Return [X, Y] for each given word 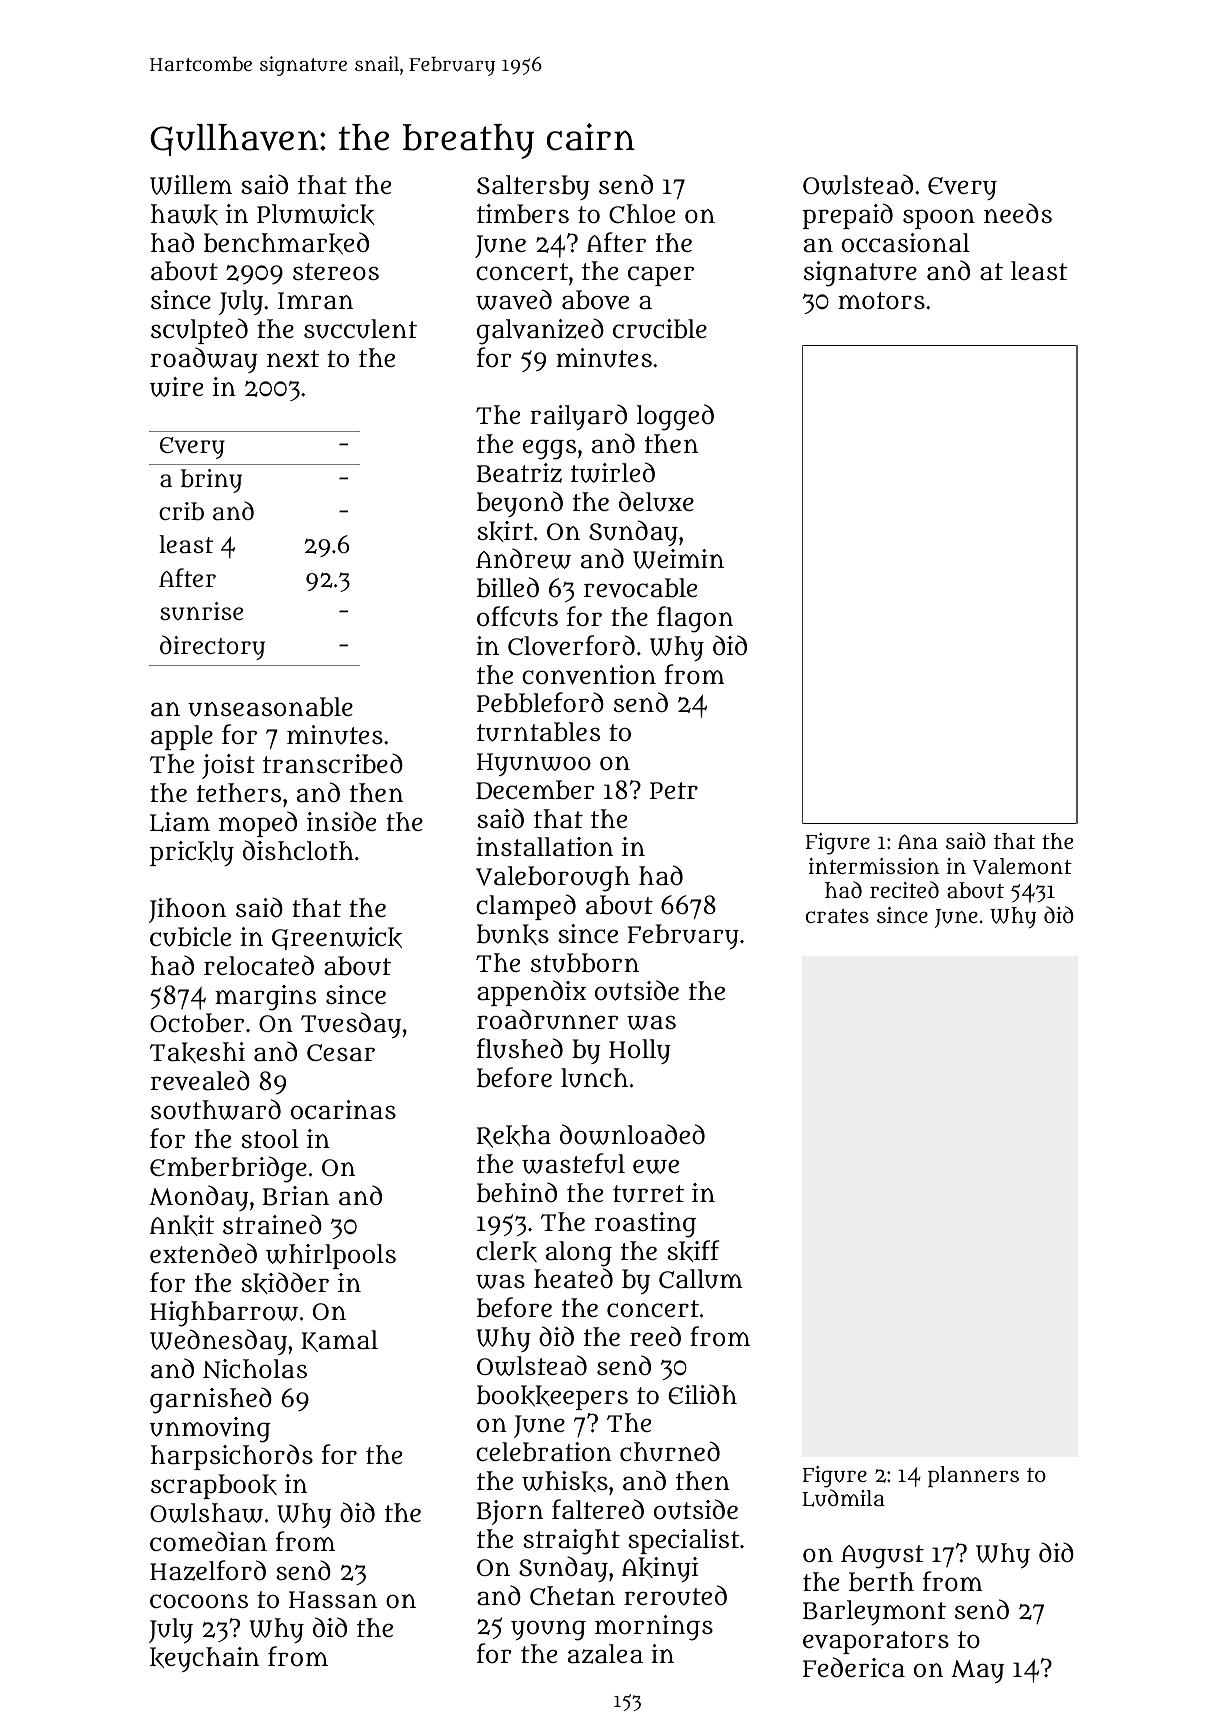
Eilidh [702, 1394]
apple [182, 737]
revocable [640, 588]
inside [341, 821]
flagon [695, 619]
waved [514, 299]
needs [1018, 213]
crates [837, 916]
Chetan [572, 1596]
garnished [211, 1400]
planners [973, 1476]
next [293, 358]
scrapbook [214, 1486]
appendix [531, 993]
